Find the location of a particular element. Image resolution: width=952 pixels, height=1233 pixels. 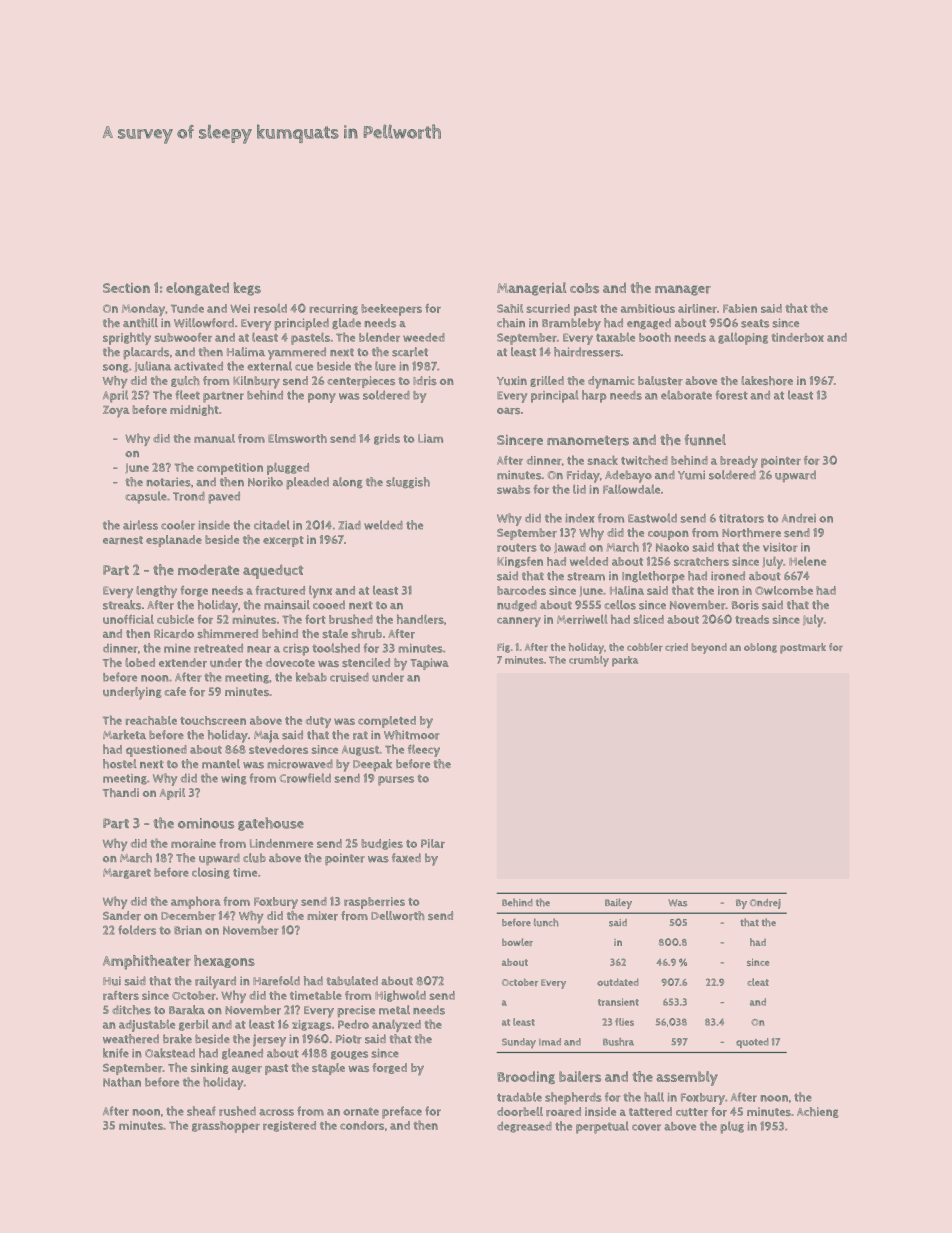

outdated is located at coordinates (618, 982).
